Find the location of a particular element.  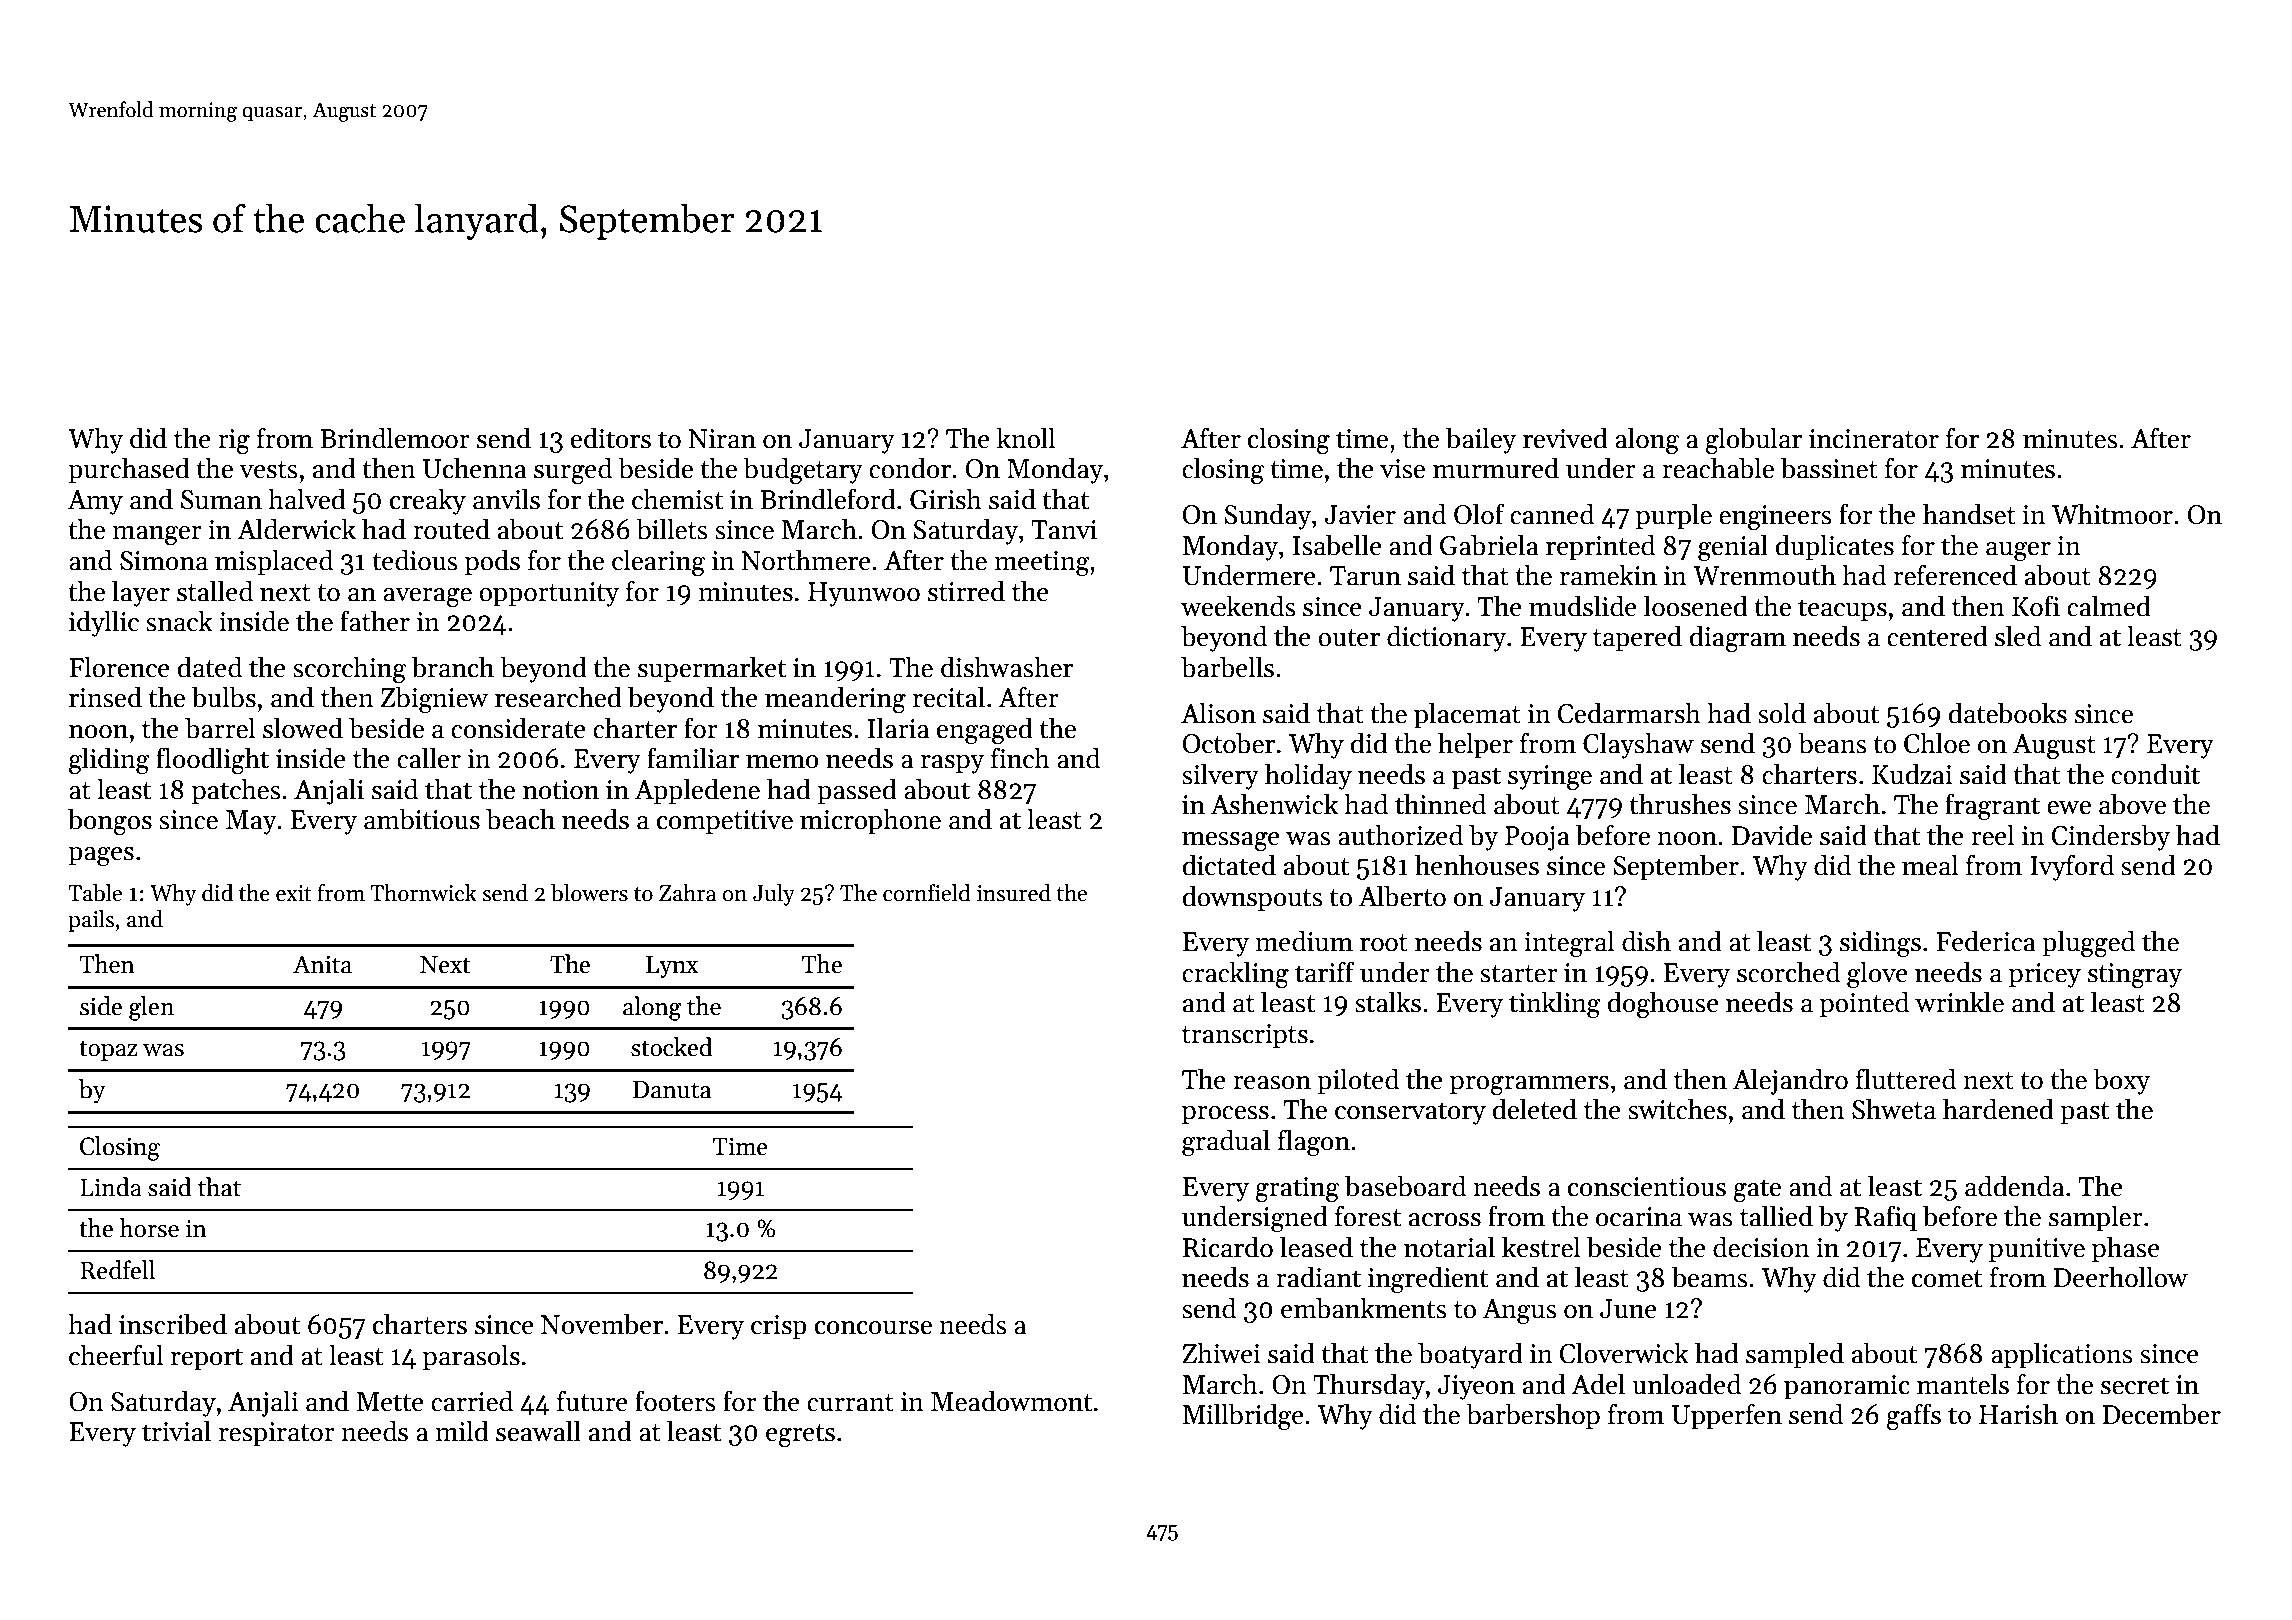

secret is located at coordinates (2135, 1386).
